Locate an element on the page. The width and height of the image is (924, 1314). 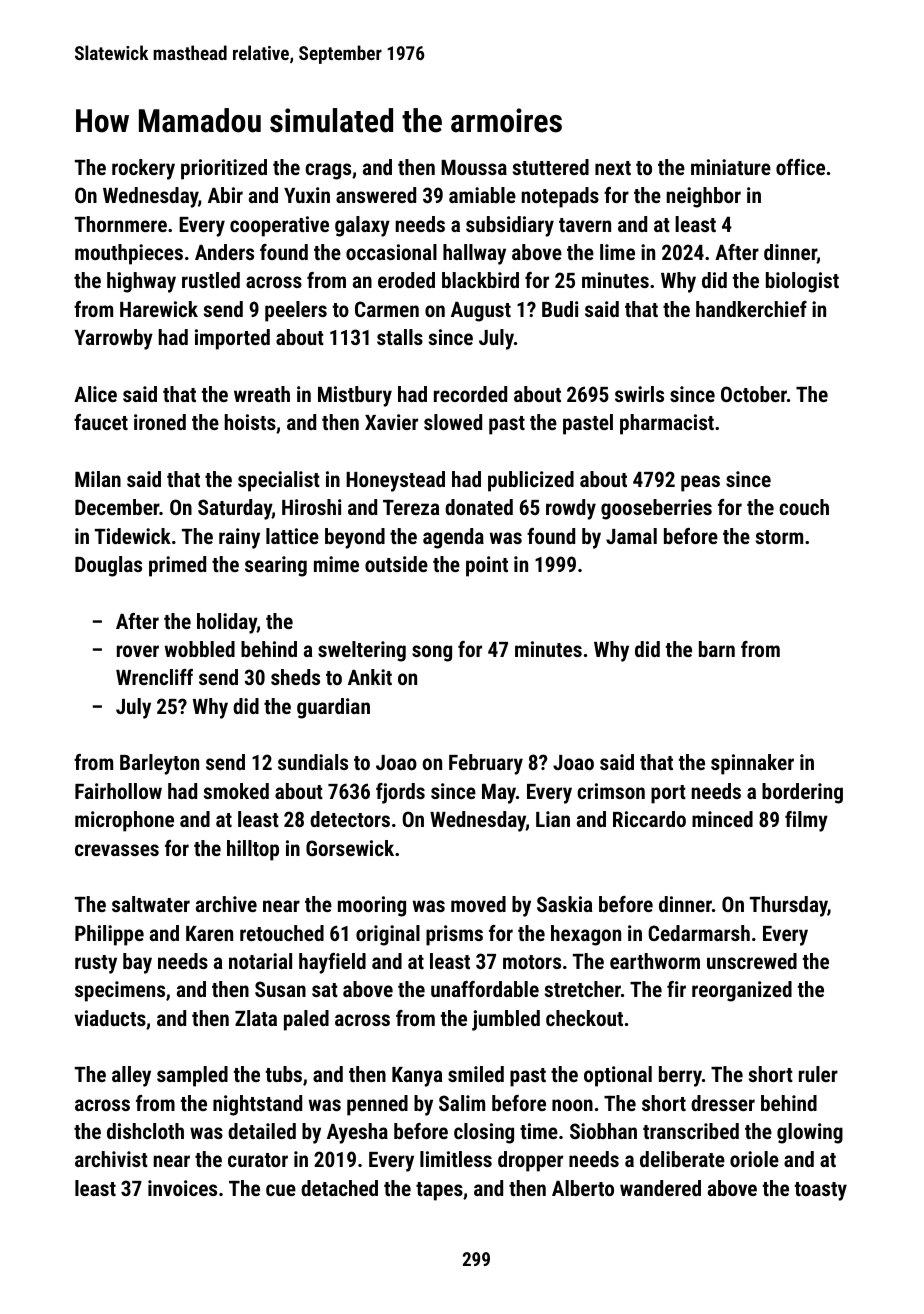
office is located at coordinates (800, 167).
